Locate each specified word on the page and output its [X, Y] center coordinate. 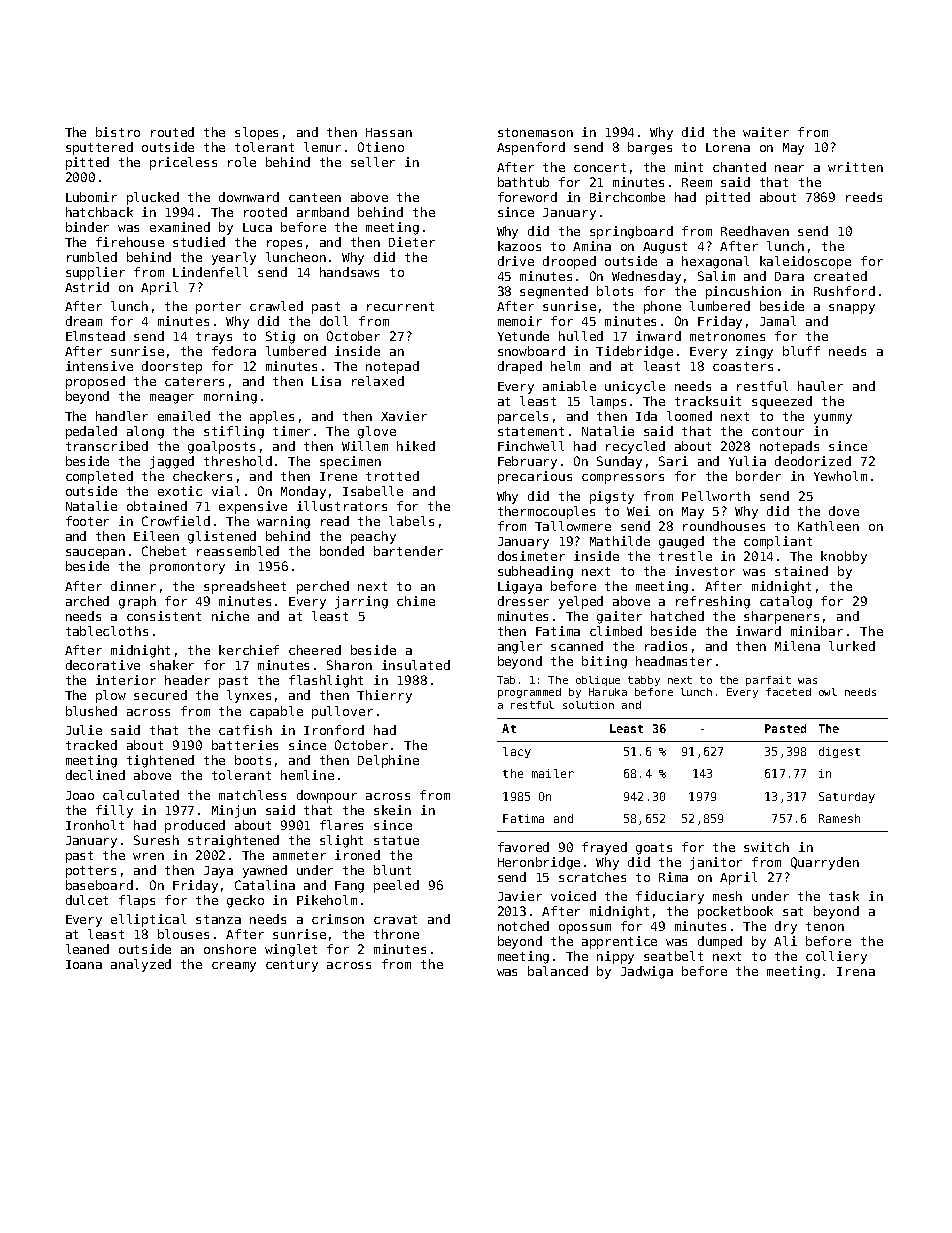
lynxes [249, 696]
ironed [357, 855]
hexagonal [715, 262]
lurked [852, 646]
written [855, 167]
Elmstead [95, 336]
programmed [529, 693]
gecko [245, 901]
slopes [256, 133]
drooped [569, 262]
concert [600, 167]
